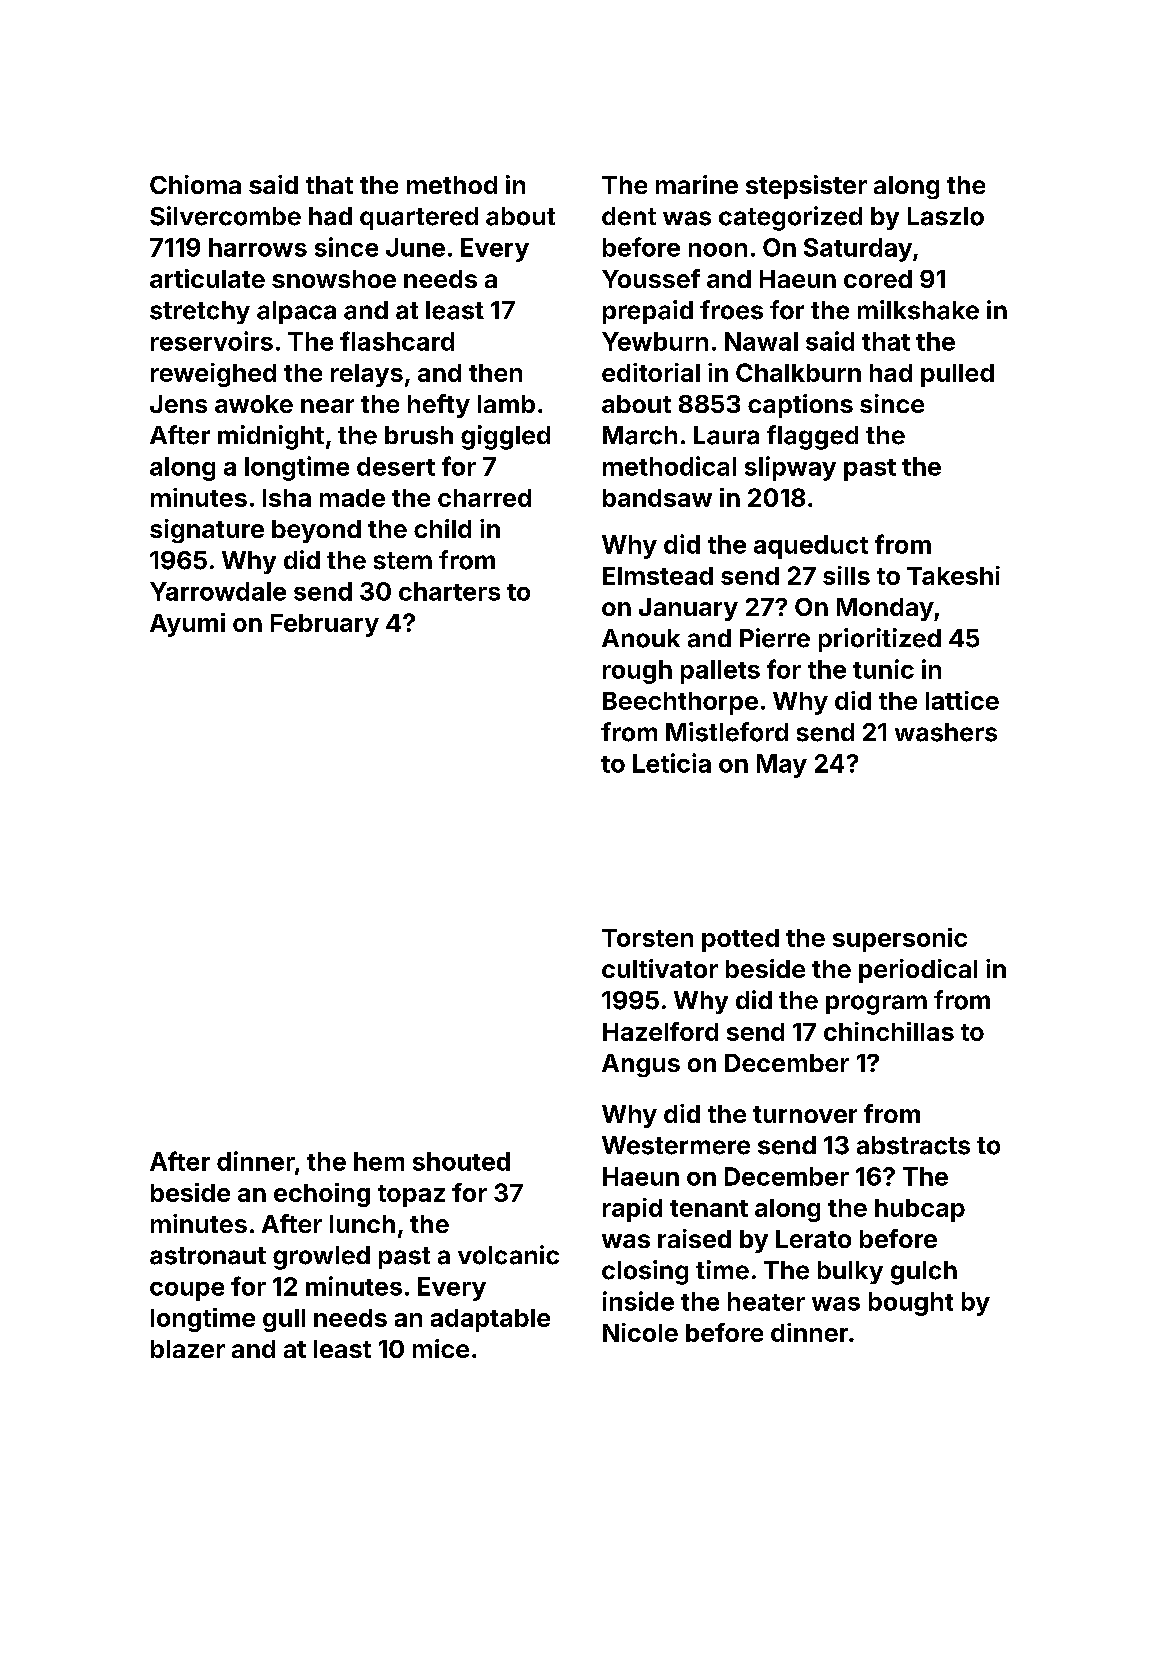 Image resolution: width=1165 pixels, height=1654 pixels. I want to click on stepsister, so click(806, 187).
